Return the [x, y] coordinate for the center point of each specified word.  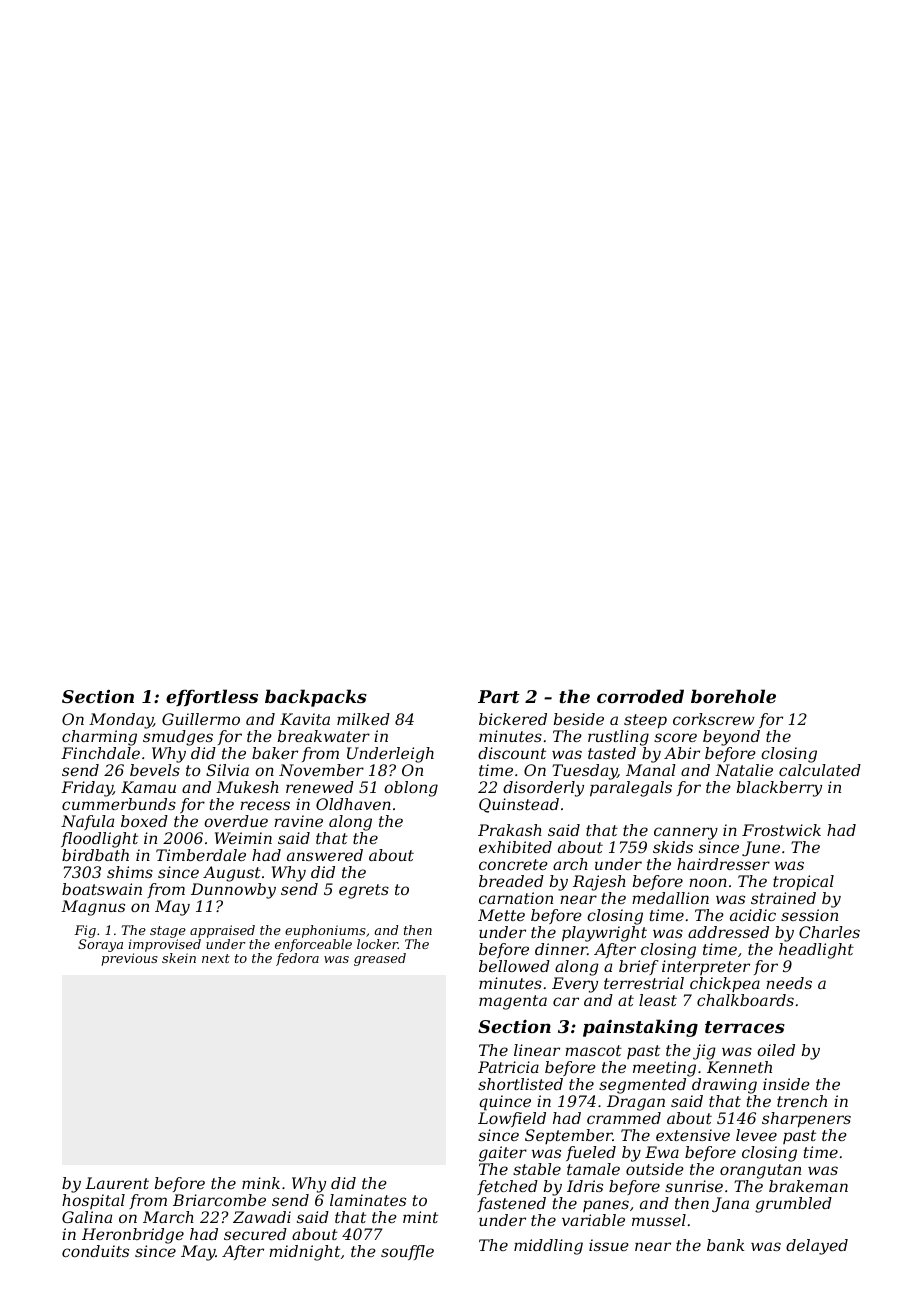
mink [261, 1183]
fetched [507, 1187]
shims [130, 872]
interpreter [706, 967]
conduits [95, 1251]
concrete [513, 864]
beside [579, 719]
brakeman [808, 1186]
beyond [731, 738]
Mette [501, 915]
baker [275, 753]
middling [548, 1247]
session [809, 915]
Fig [85, 931]
